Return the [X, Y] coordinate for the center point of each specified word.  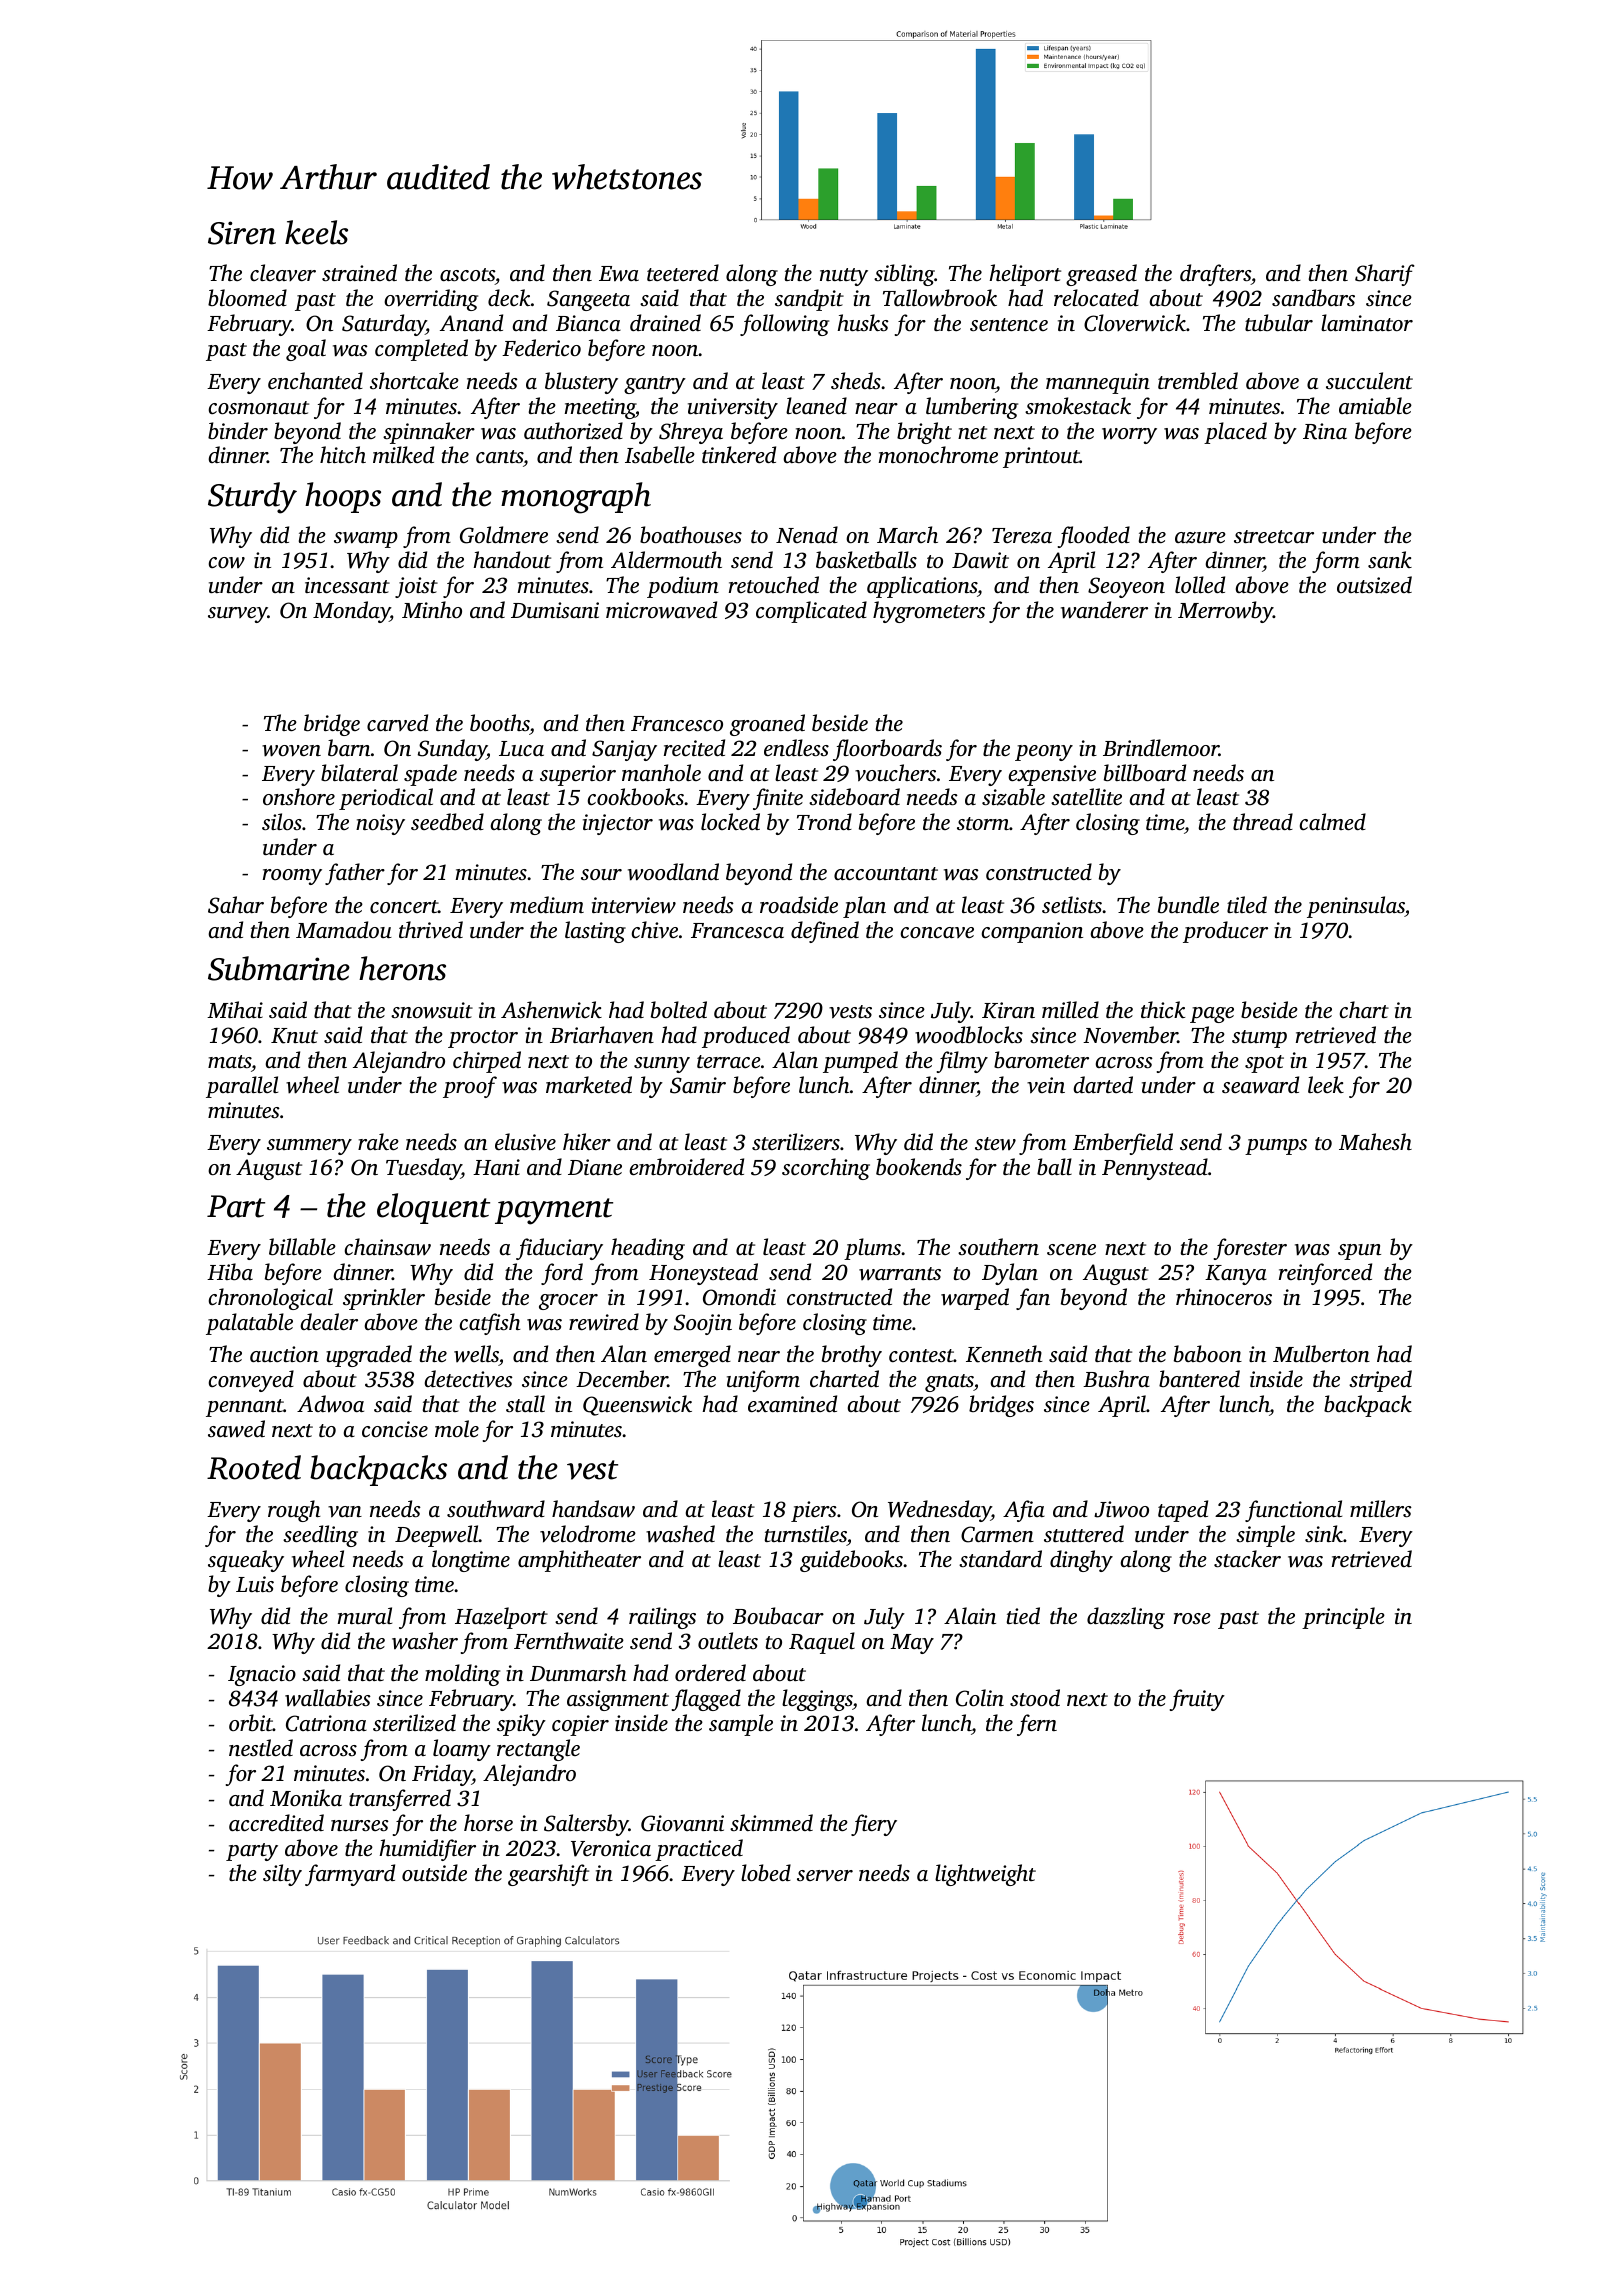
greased [1101, 275]
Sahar [236, 905]
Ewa [619, 274]
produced [746, 1037]
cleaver [283, 272]
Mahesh [1375, 1141]
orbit [251, 1722]
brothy [852, 1356]
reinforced [1325, 1274]
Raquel [822, 1643]
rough [294, 1511]
